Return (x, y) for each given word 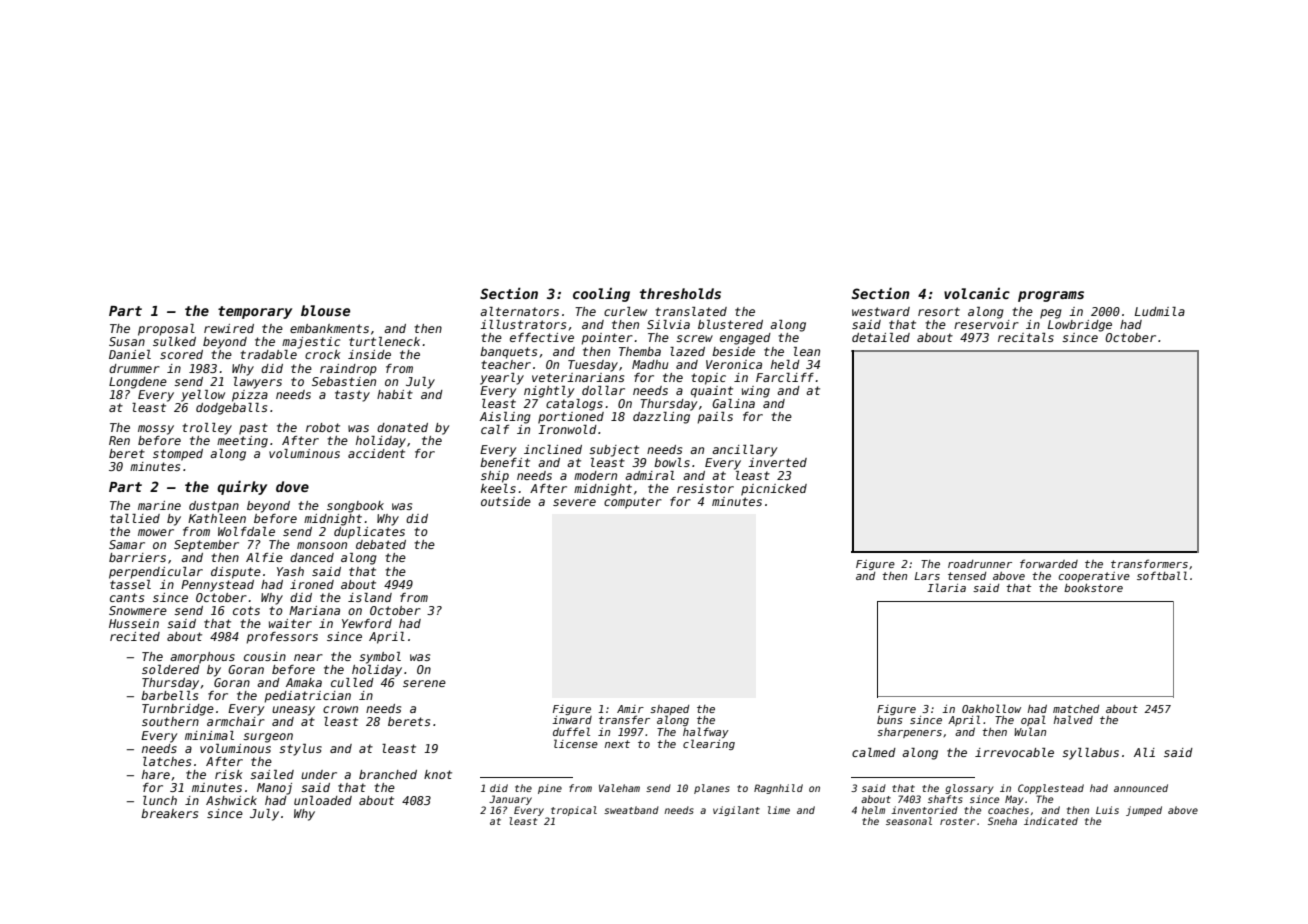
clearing (709, 744)
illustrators (523, 324)
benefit (505, 462)
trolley (207, 429)
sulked (174, 341)
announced (1141, 788)
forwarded (1049, 563)
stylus (300, 750)
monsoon (322, 545)
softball (1162, 575)
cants (127, 597)
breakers (169, 813)
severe (574, 502)
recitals (1026, 337)
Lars (927, 576)
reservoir (986, 324)
